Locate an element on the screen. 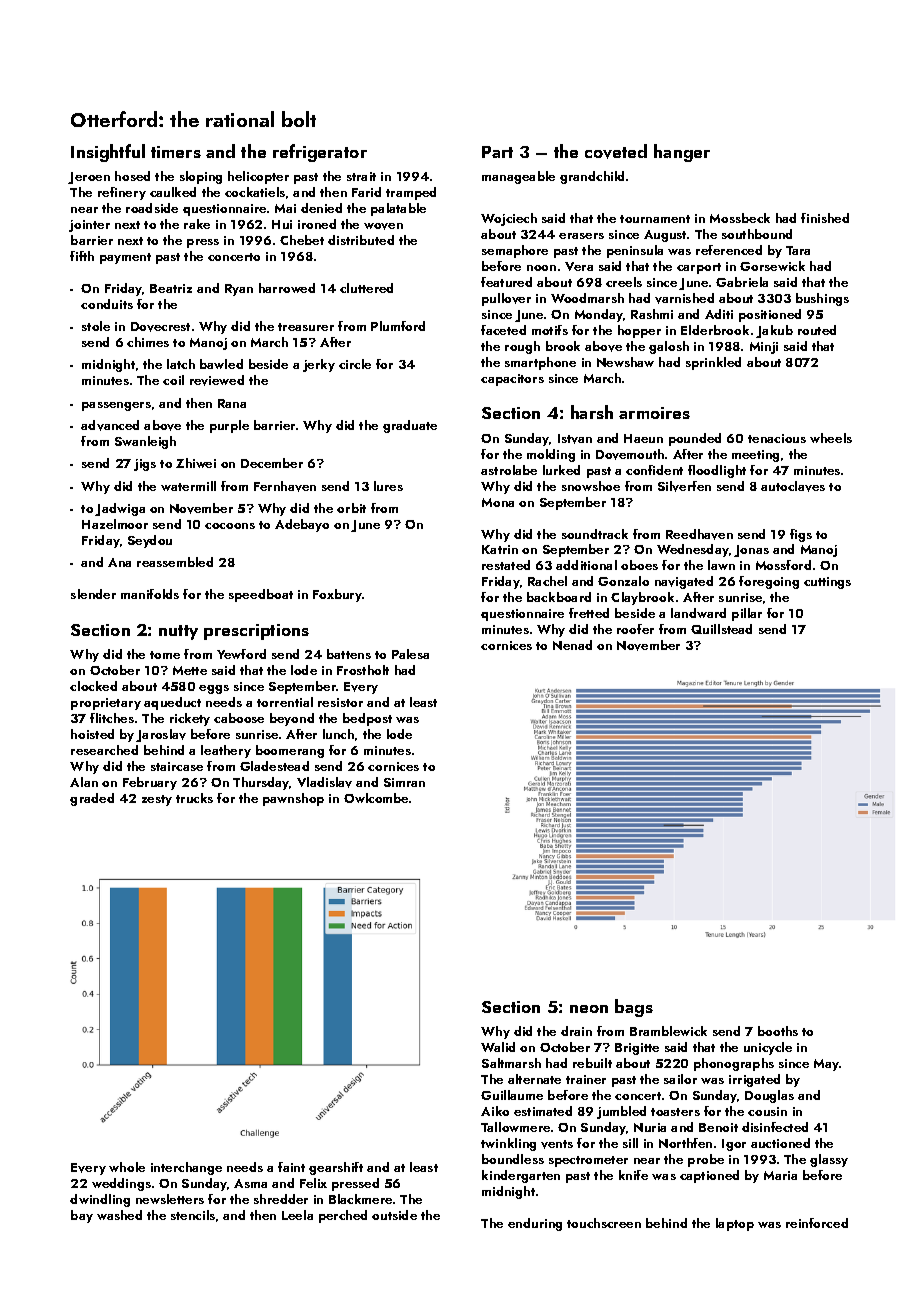 The width and height of the screenshot is (924, 1308). washed is located at coordinates (119, 1215).
